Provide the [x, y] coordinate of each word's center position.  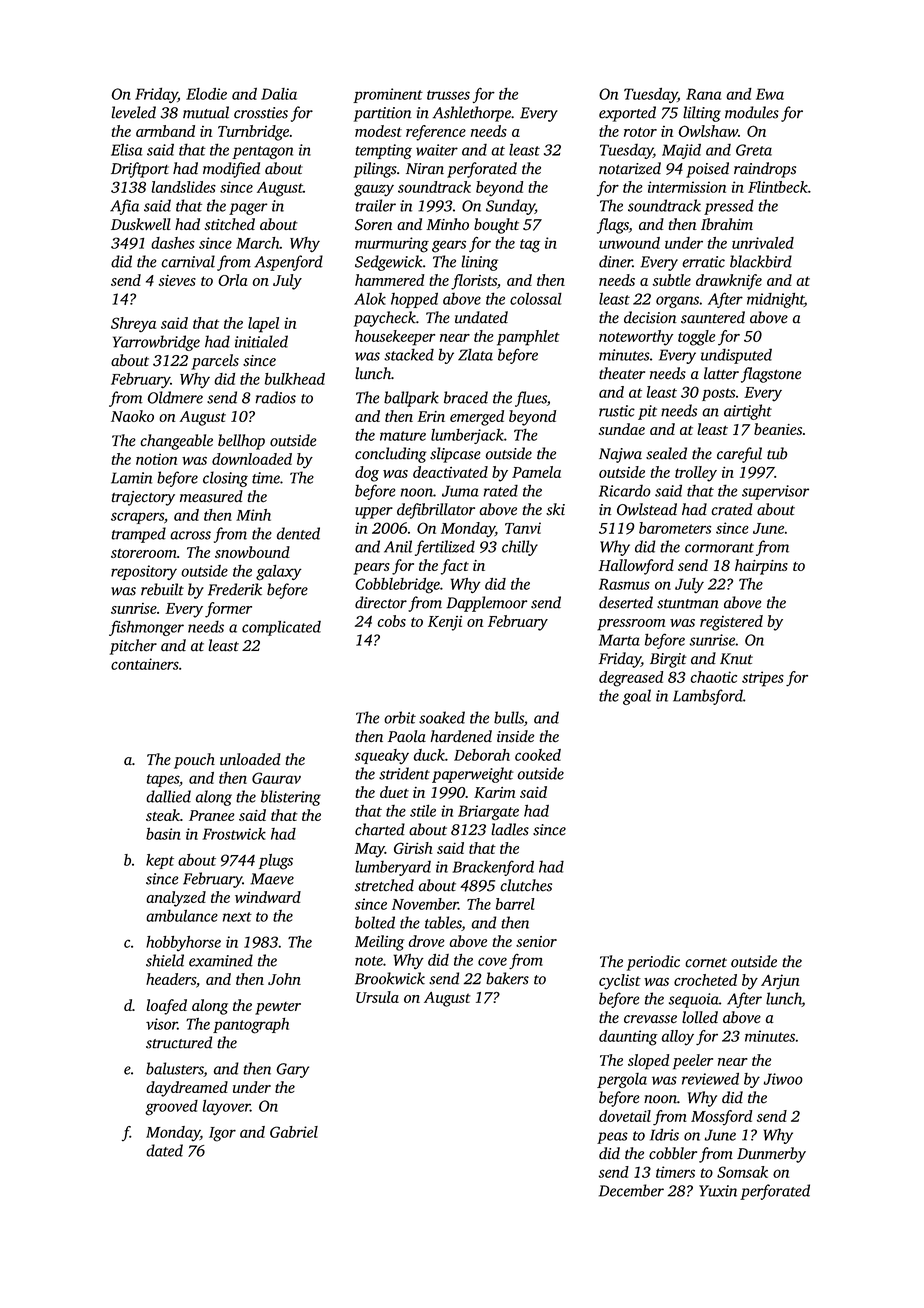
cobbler [673, 1153]
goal [637, 697]
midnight [775, 300]
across [190, 535]
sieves [177, 280]
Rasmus [624, 584]
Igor [222, 1134]
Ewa [770, 94]
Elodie [206, 94]
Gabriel [294, 1132]
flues [531, 399]
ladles [510, 829]
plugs [276, 862]
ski [555, 509]
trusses [448, 95]
